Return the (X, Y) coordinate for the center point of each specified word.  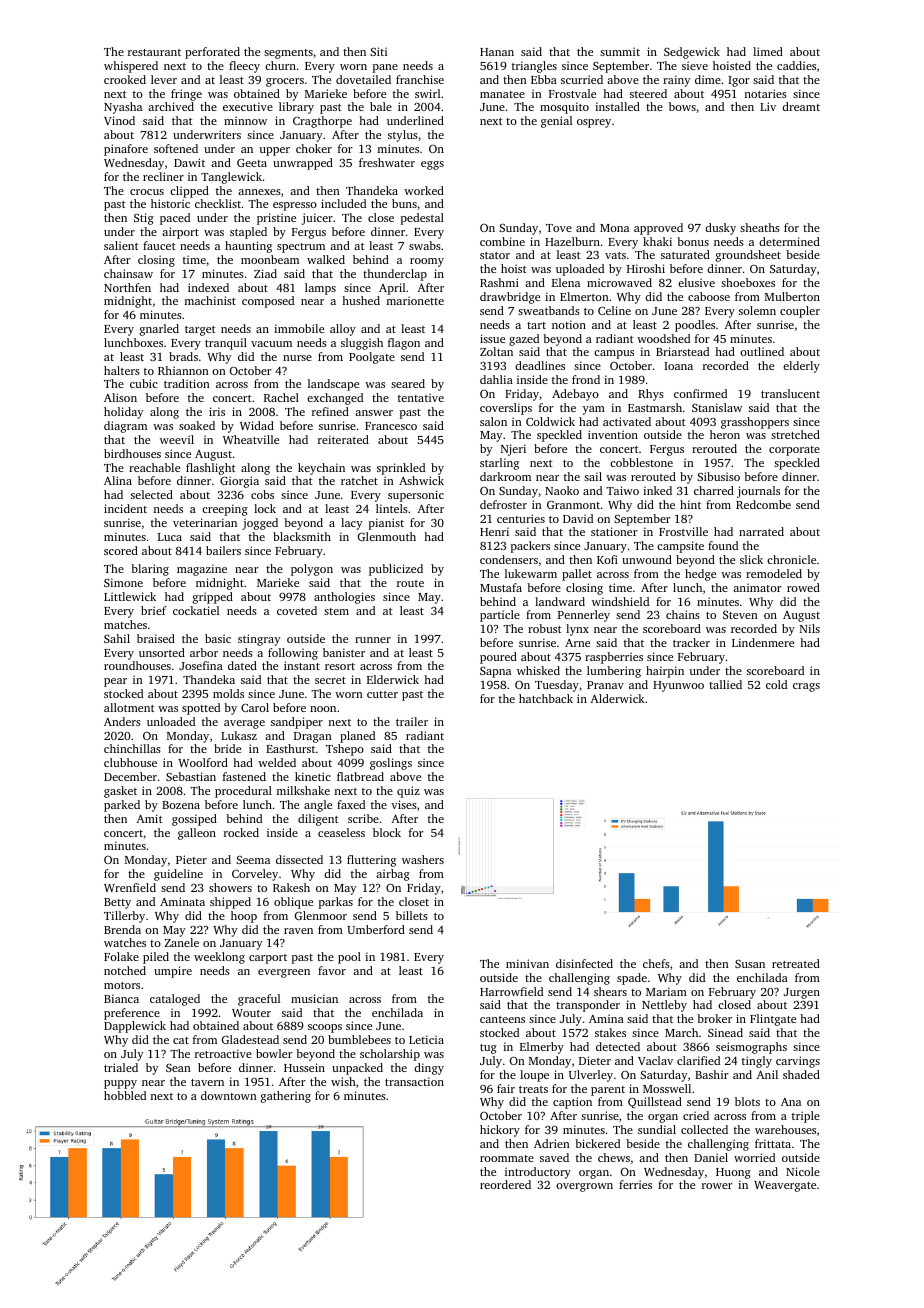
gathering (286, 1097)
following (293, 654)
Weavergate (785, 1186)
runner (373, 640)
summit (620, 51)
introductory (538, 1173)
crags (806, 687)
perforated (212, 53)
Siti (378, 51)
